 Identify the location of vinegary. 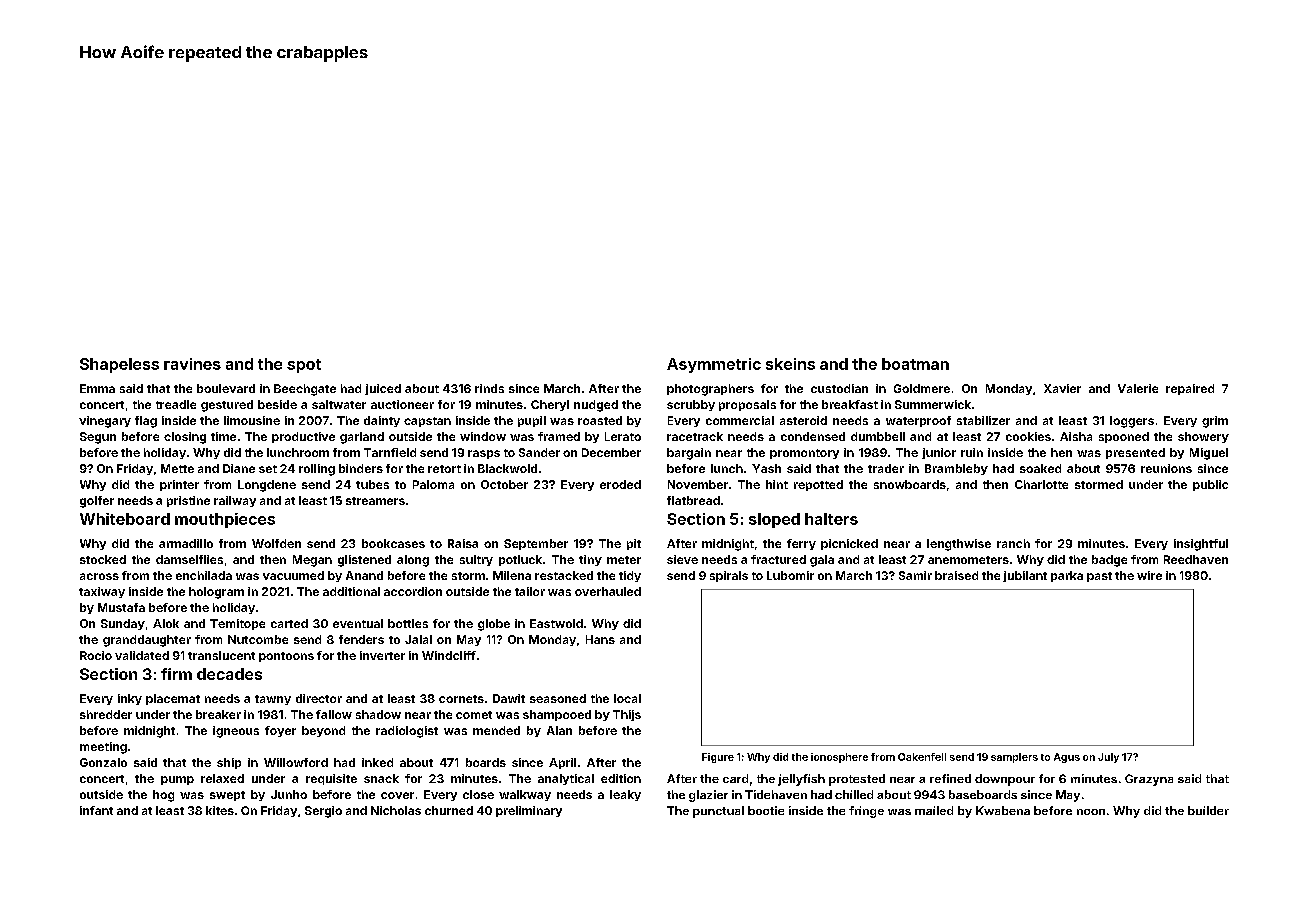
(105, 422).
